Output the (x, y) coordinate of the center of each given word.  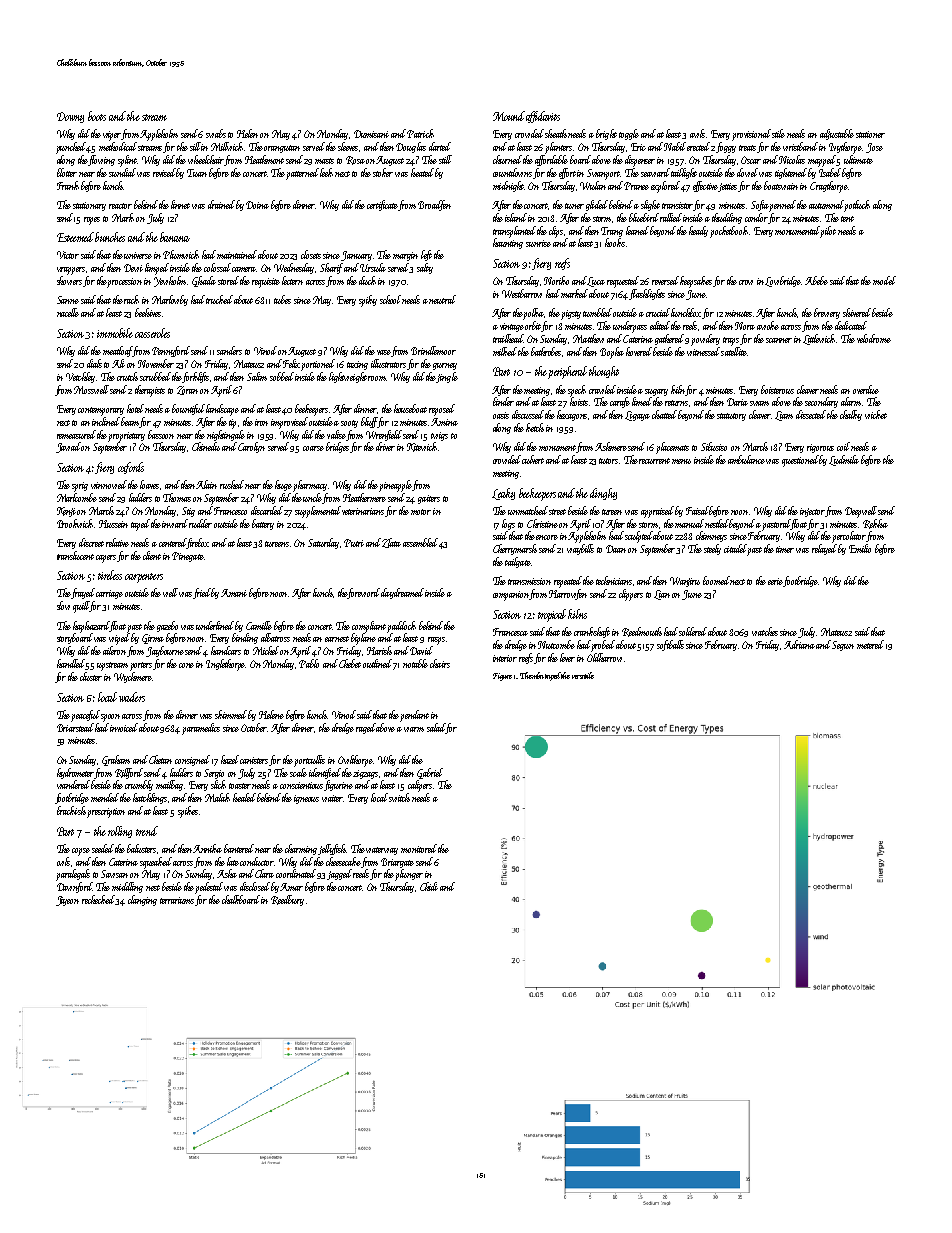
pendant (414, 716)
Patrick (420, 133)
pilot (828, 232)
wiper (112, 136)
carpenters (144, 578)
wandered (73, 784)
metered (870, 644)
